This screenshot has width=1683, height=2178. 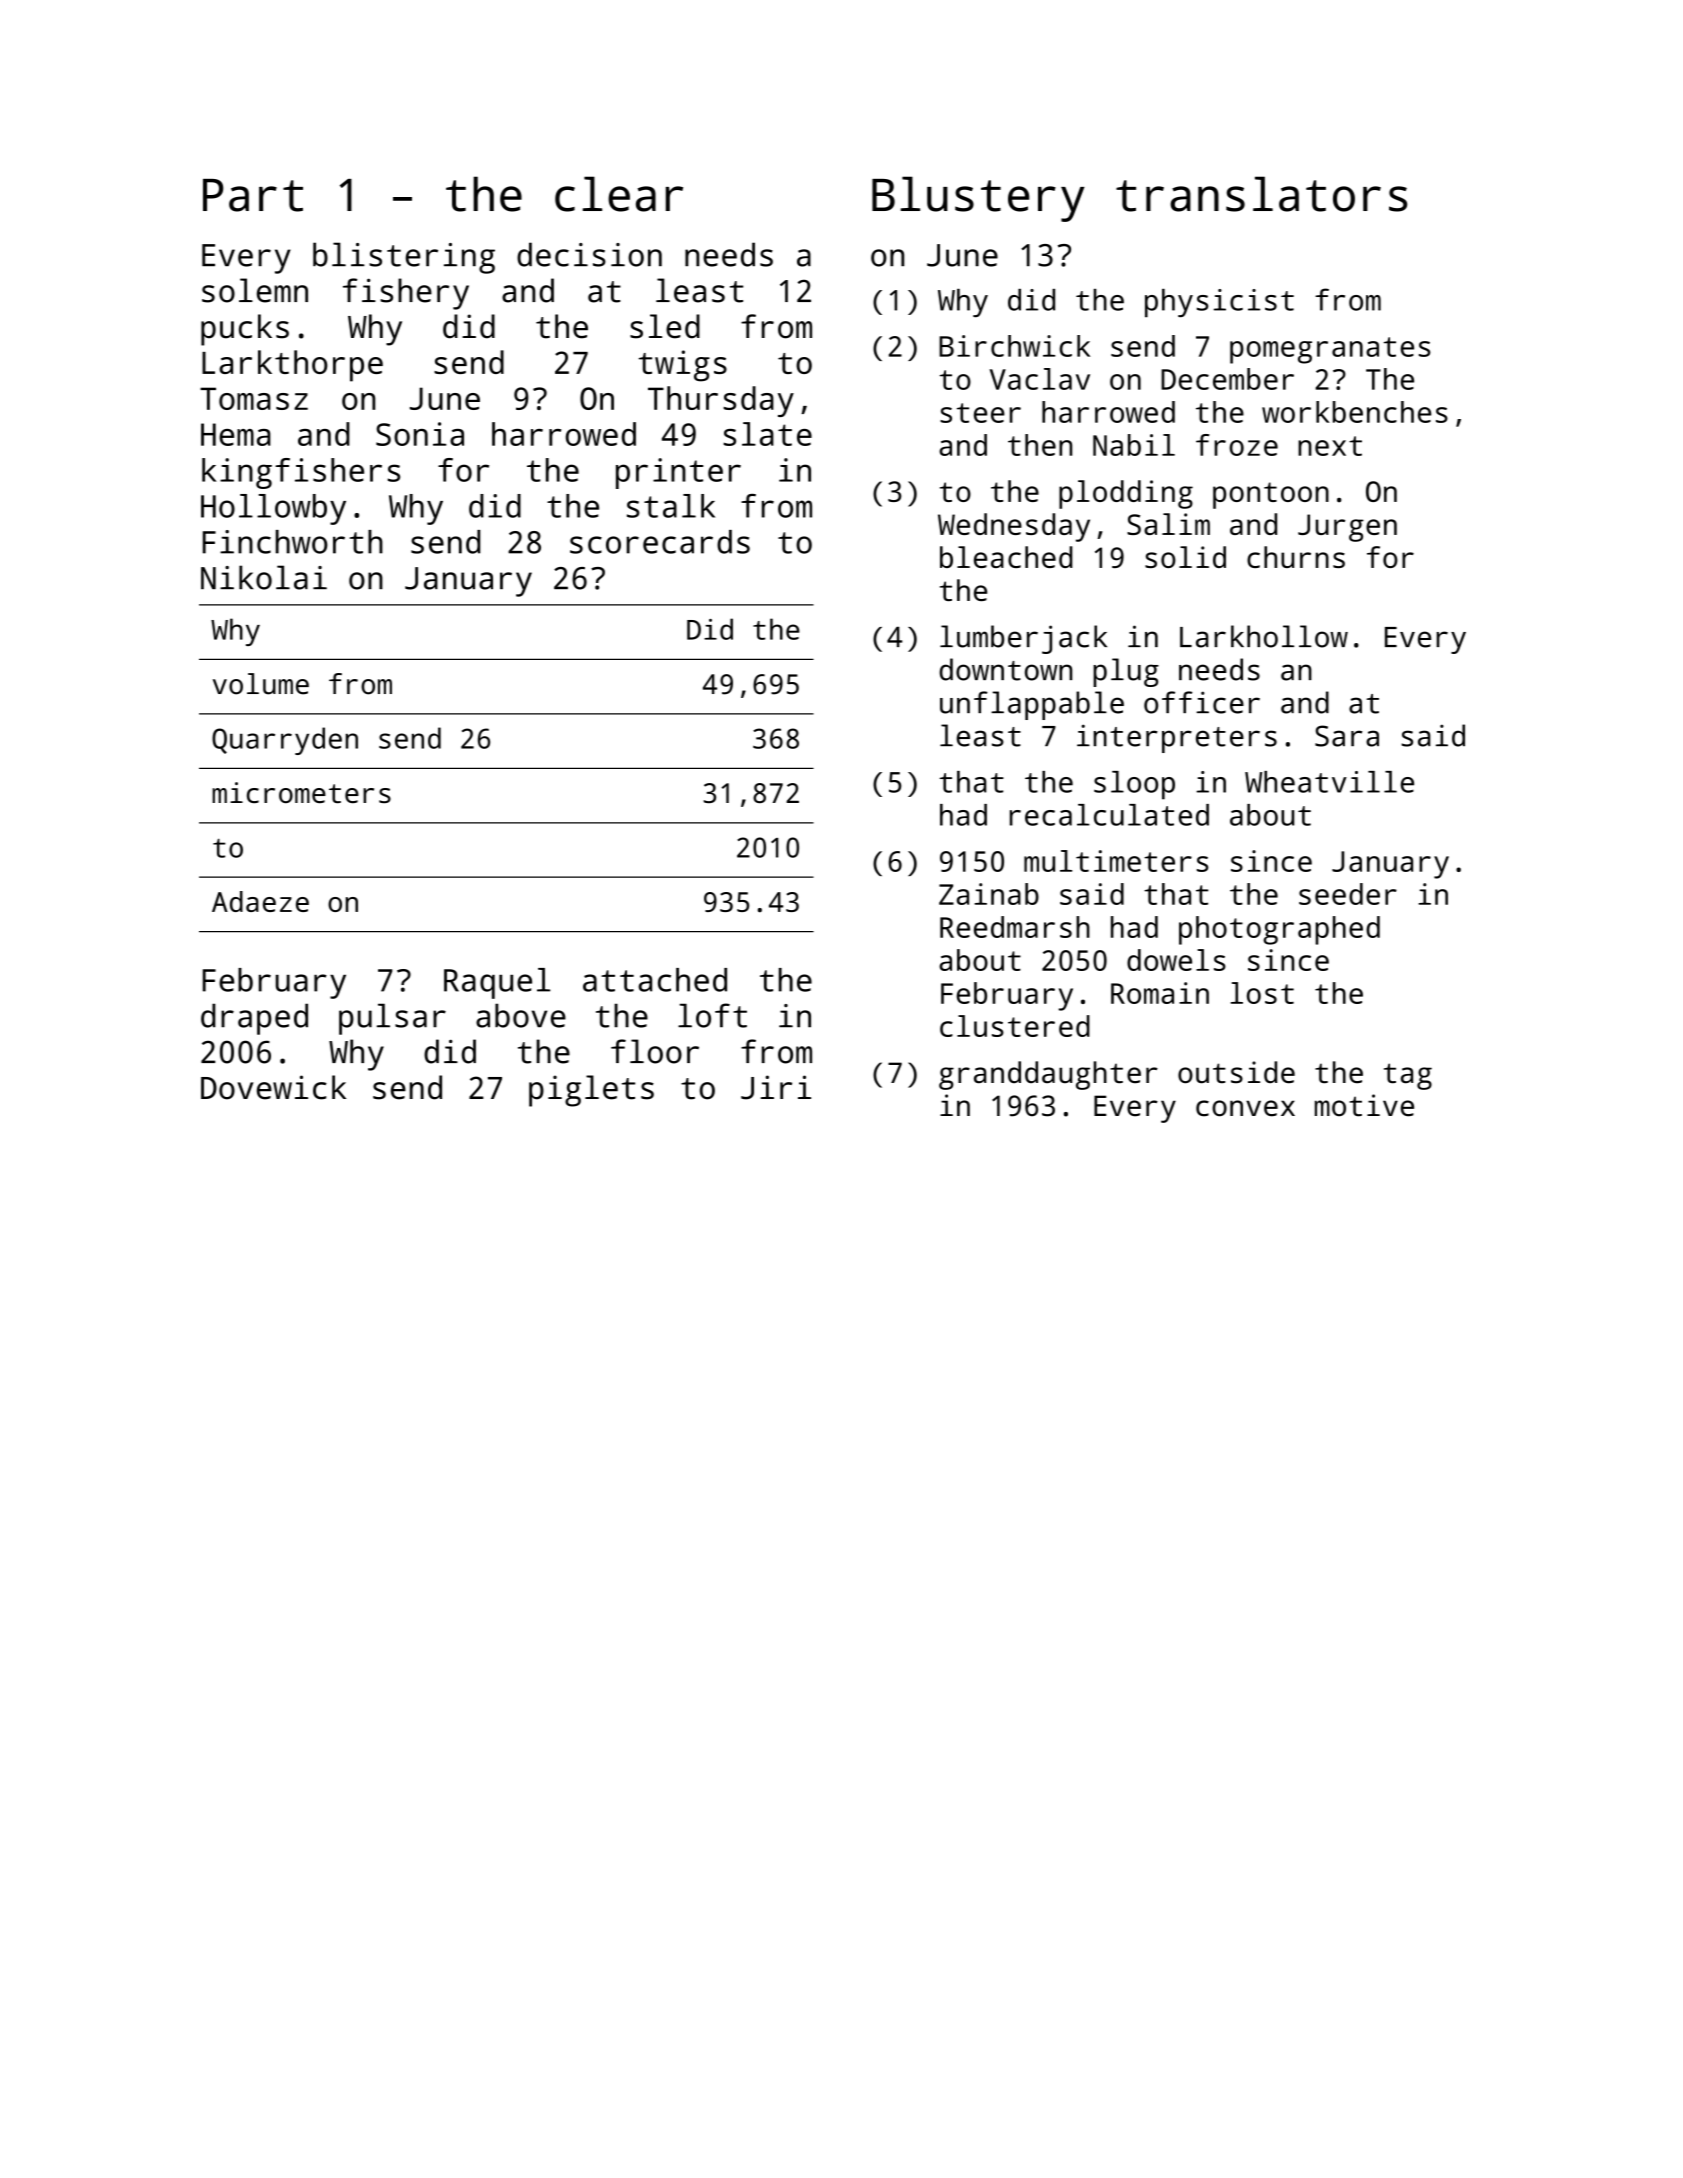 What do you see at coordinates (1261, 194) in the screenshot?
I see `translators` at bounding box center [1261, 194].
